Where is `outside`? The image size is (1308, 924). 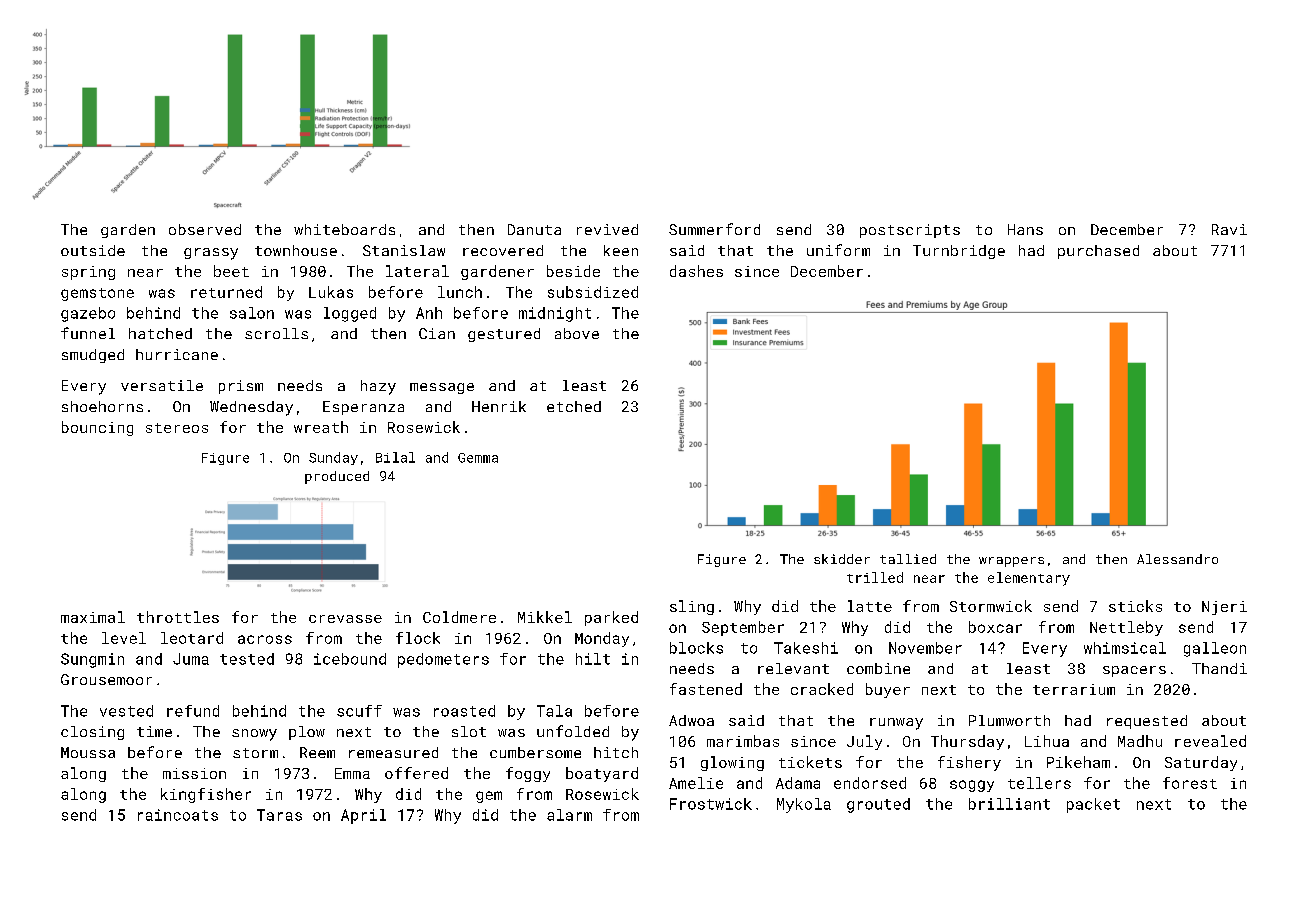 outside is located at coordinates (93, 250).
